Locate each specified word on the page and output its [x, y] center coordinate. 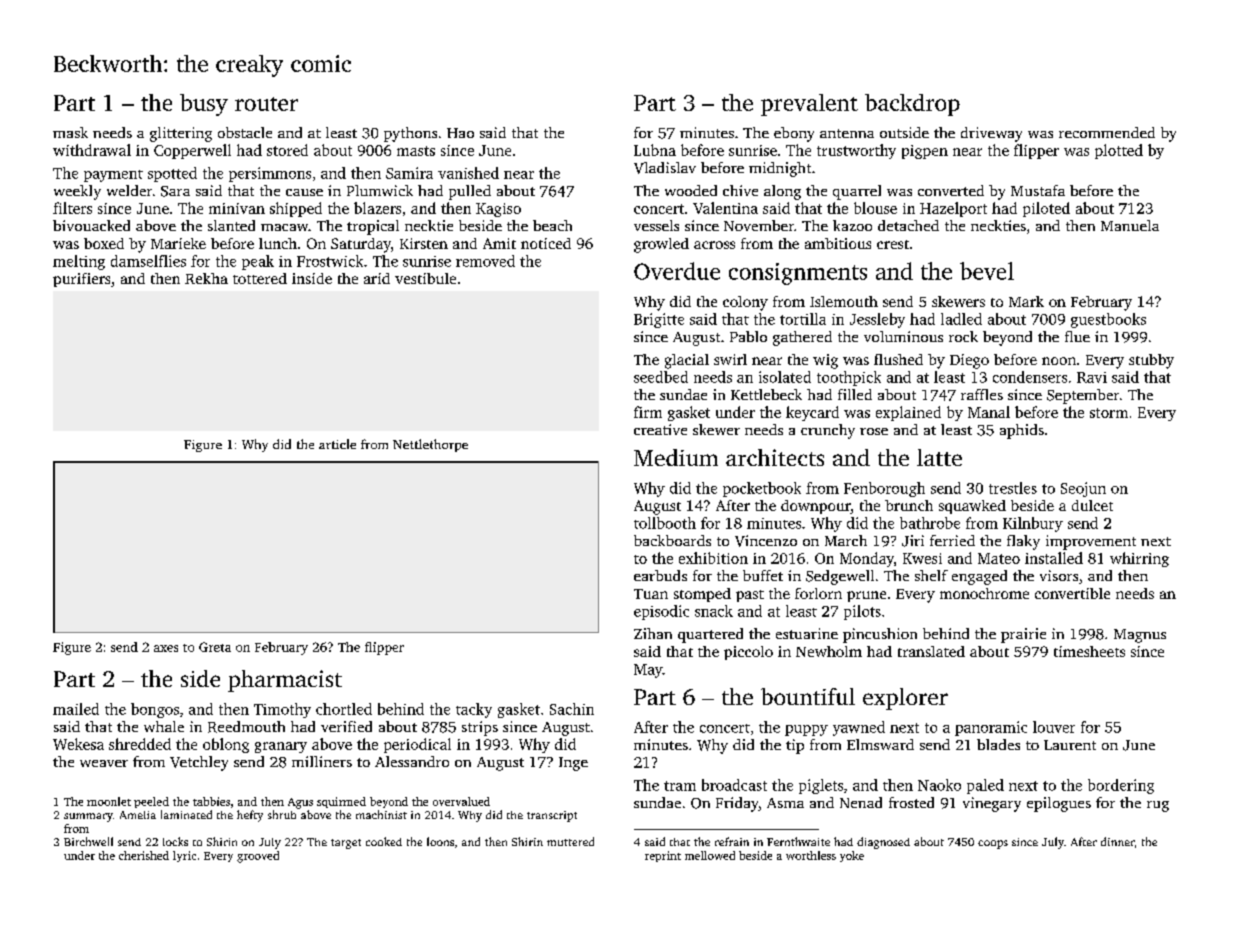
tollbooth [665, 523]
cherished [144, 855]
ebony [794, 134]
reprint [663, 856]
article [337, 444]
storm [1109, 413]
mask [70, 132]
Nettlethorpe [430, 445]
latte [939, 457]
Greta [215, 647]
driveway [991, 134]
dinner [1118, 841]
